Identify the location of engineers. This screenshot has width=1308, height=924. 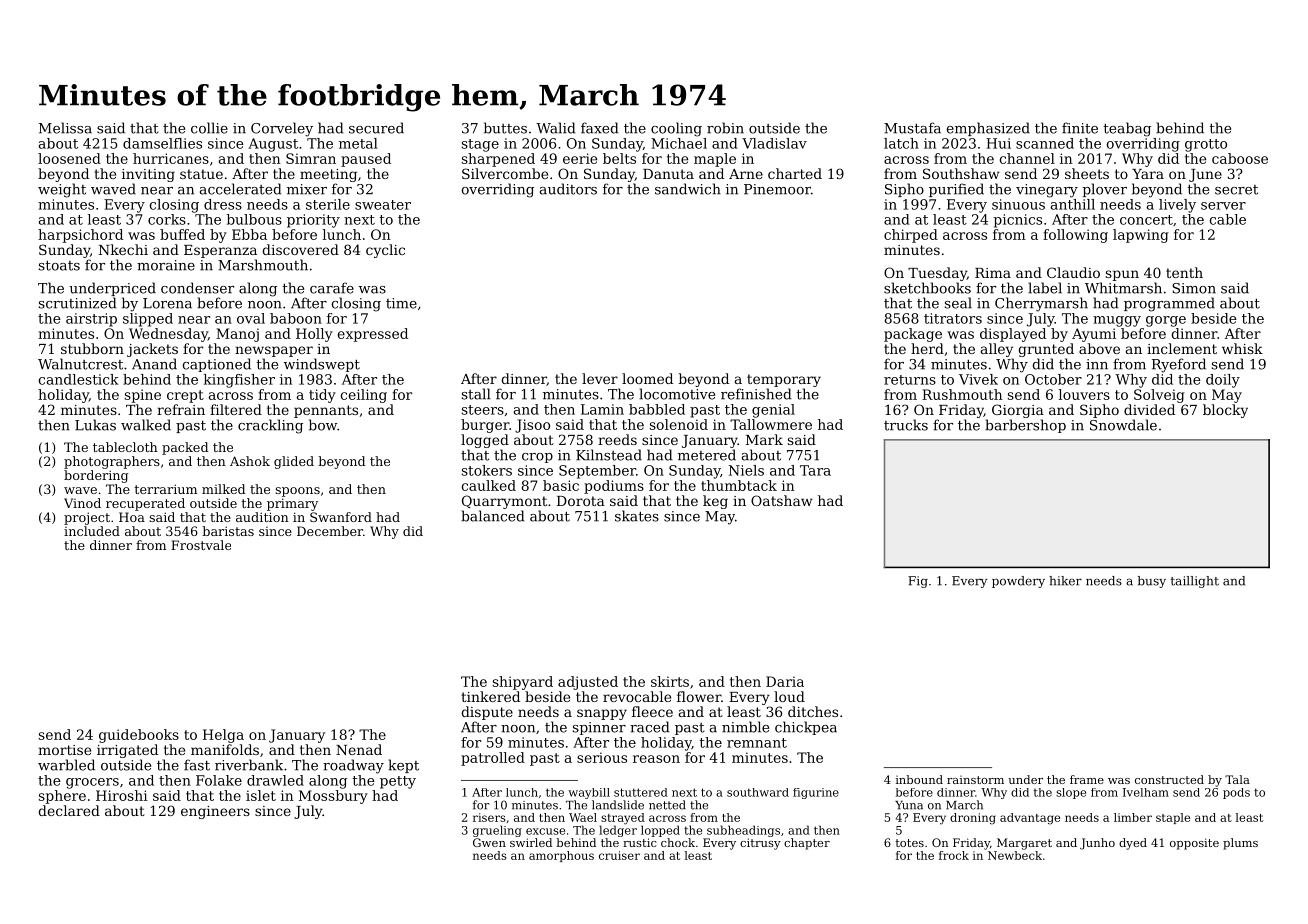
(215, 812).
